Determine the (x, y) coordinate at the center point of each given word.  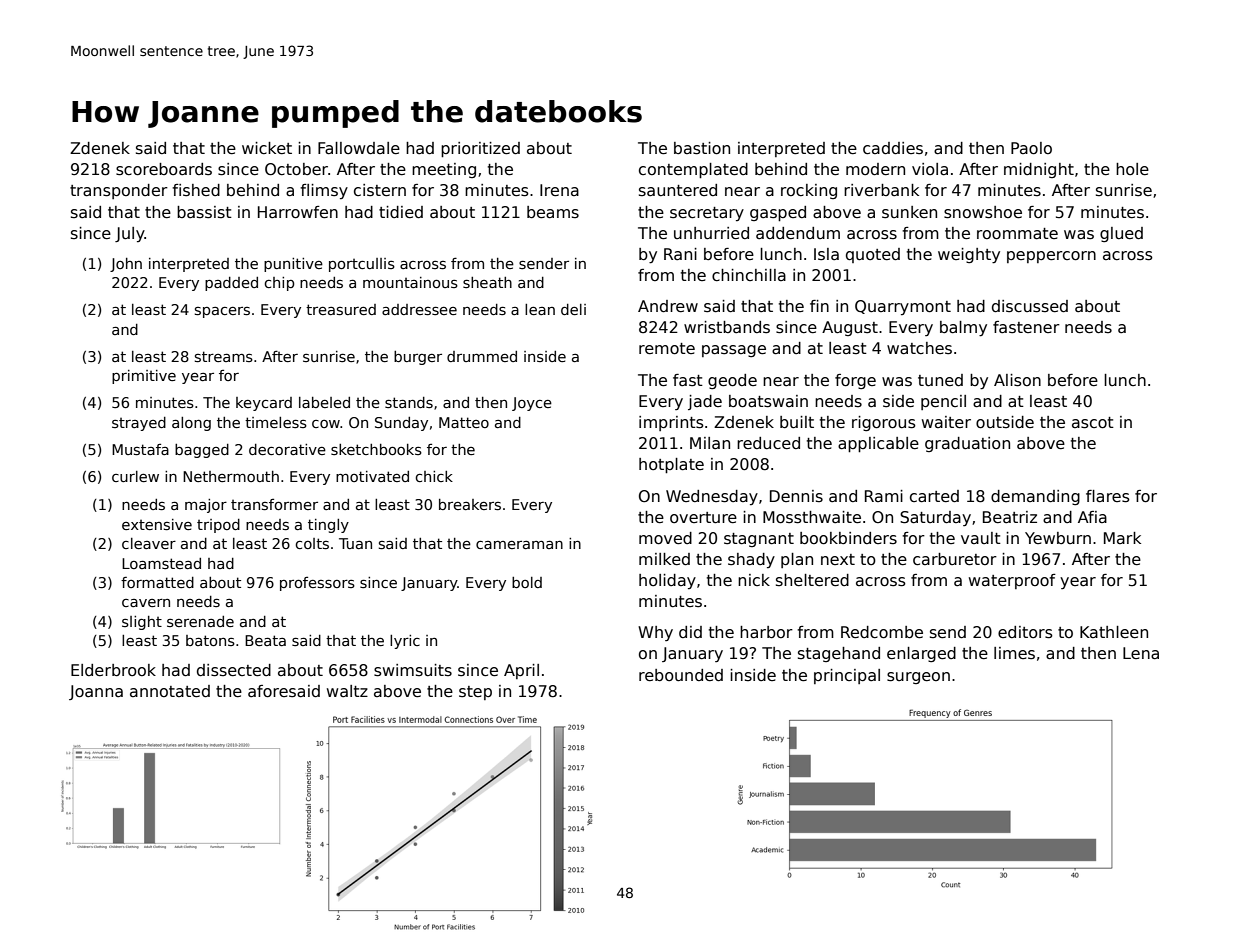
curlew (135, 476)
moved (665, 538)
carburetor (955, 559)
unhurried (711, 233)
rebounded (681, 675)
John (126, 265)
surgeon (918, 678)
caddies (893, 148)
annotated (170, 691)
